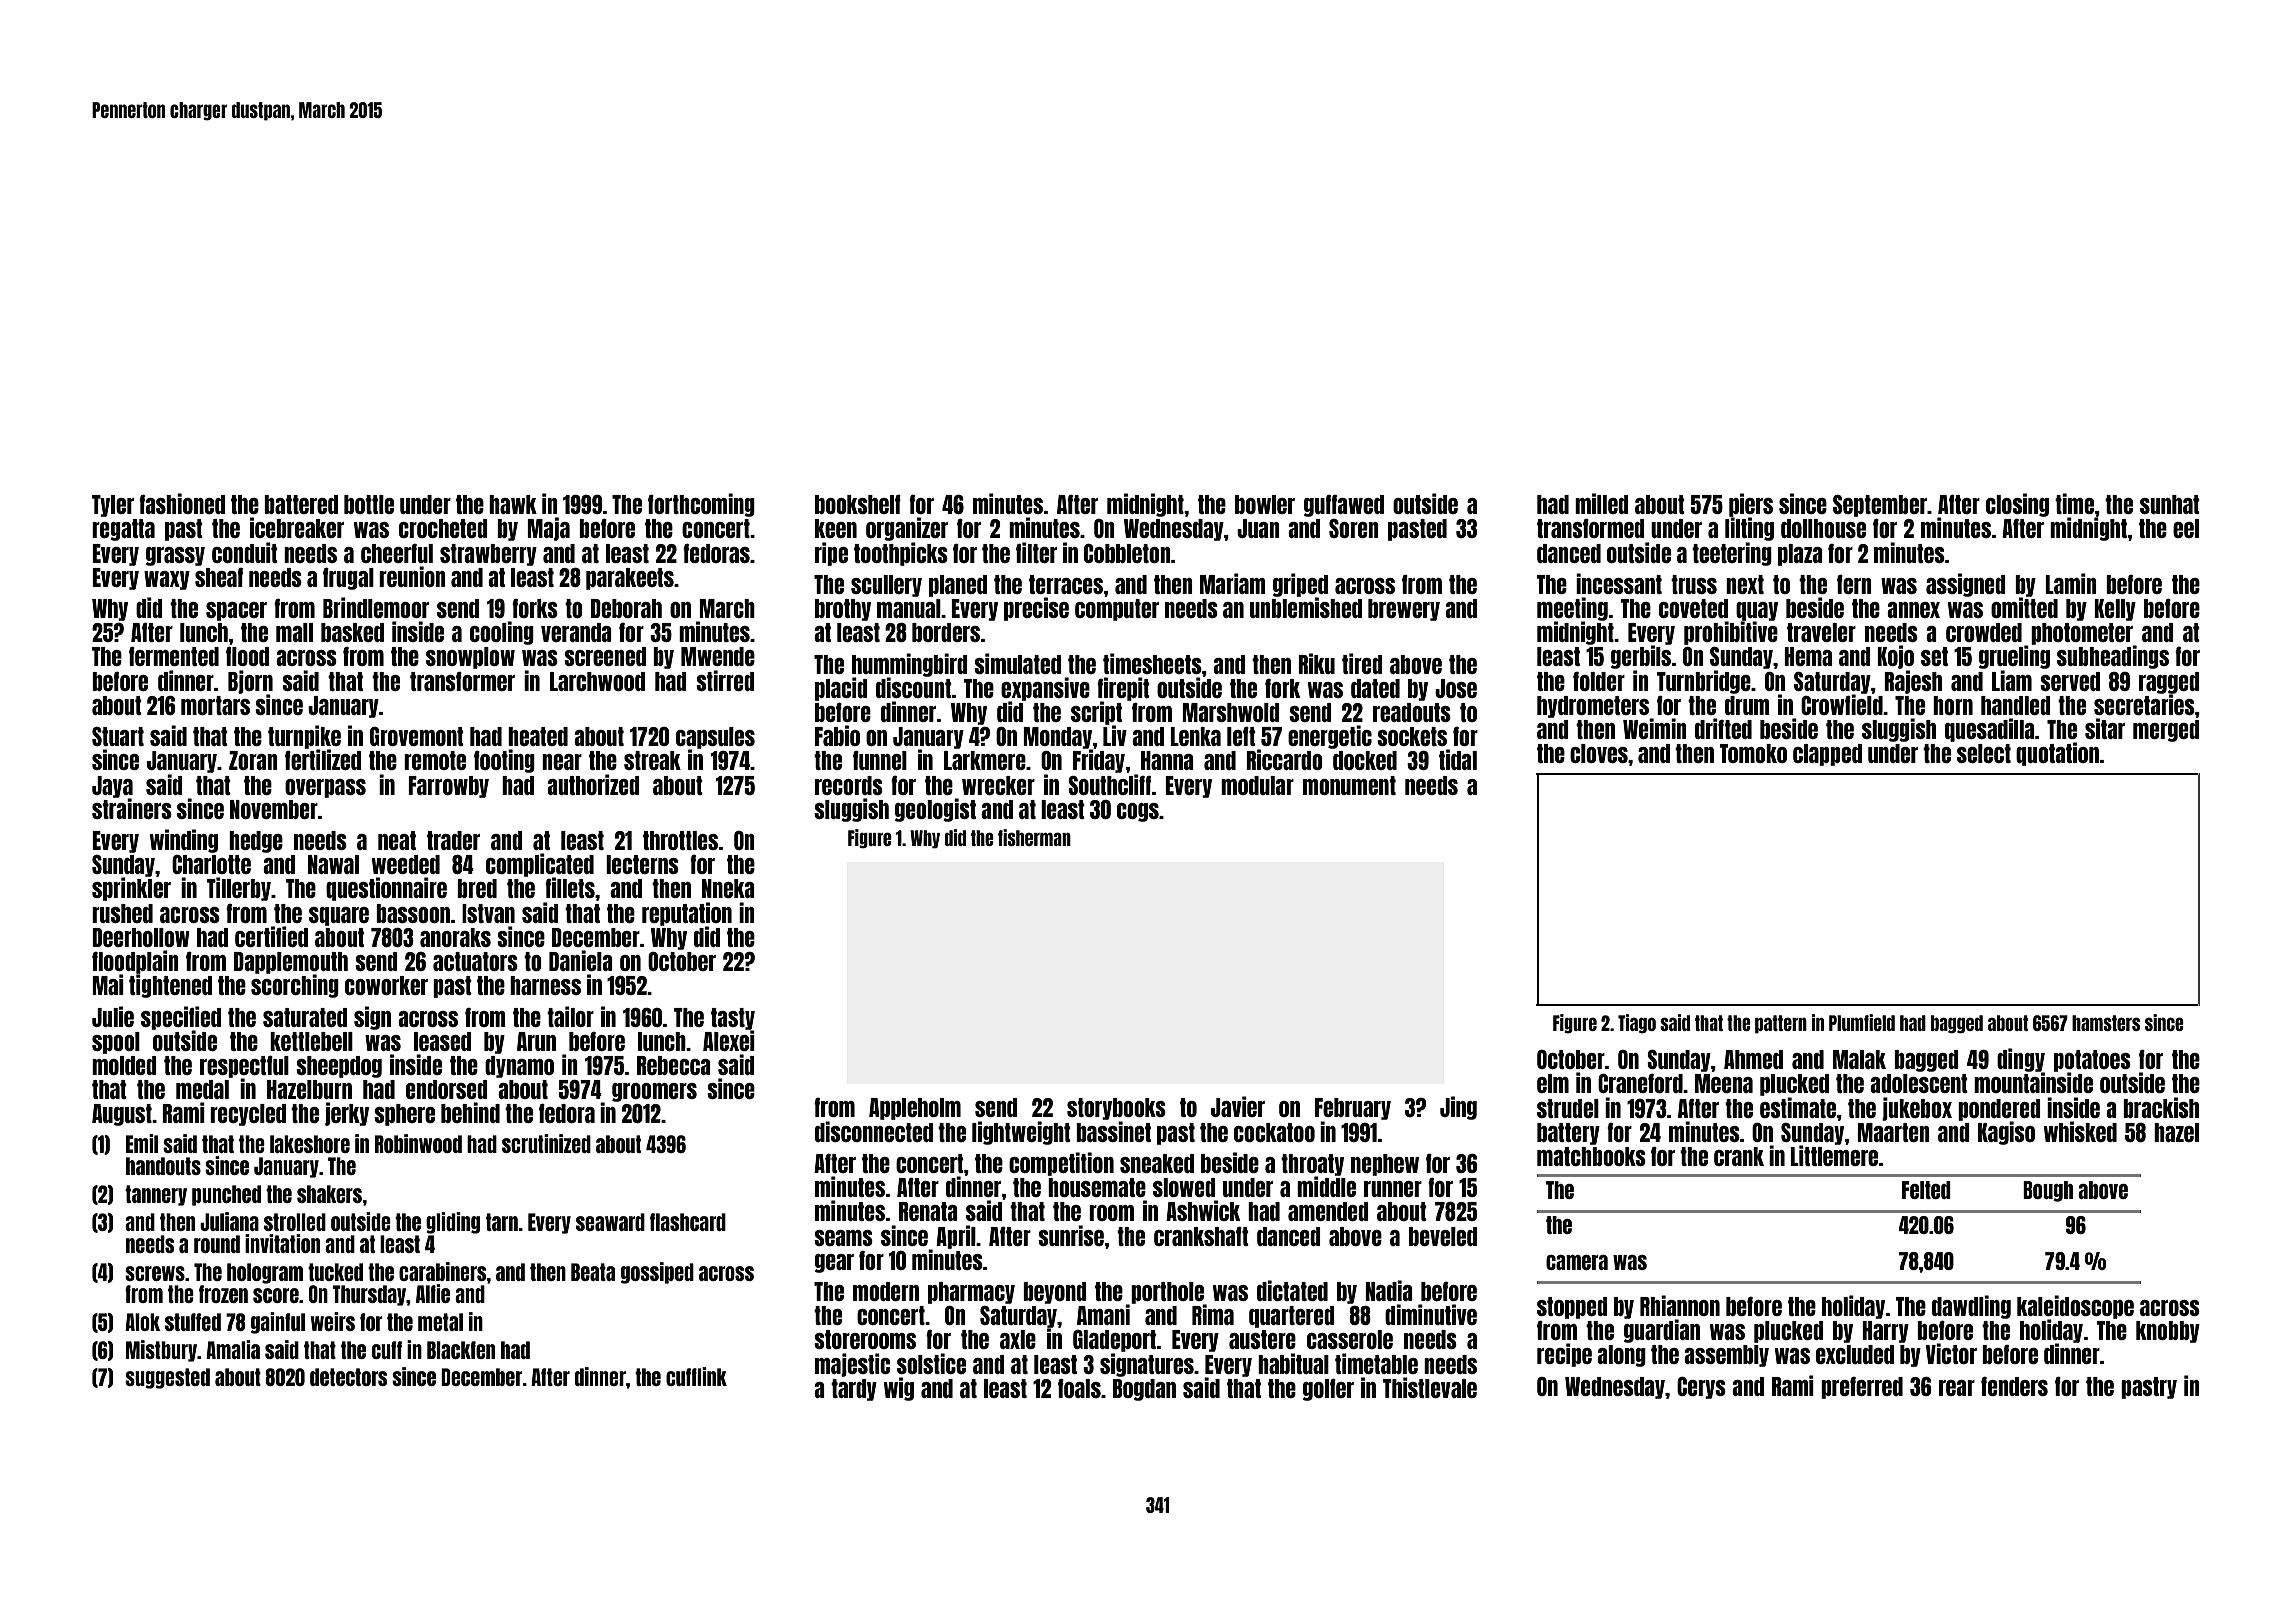  I want to click on geologist, so click(935, 810).
